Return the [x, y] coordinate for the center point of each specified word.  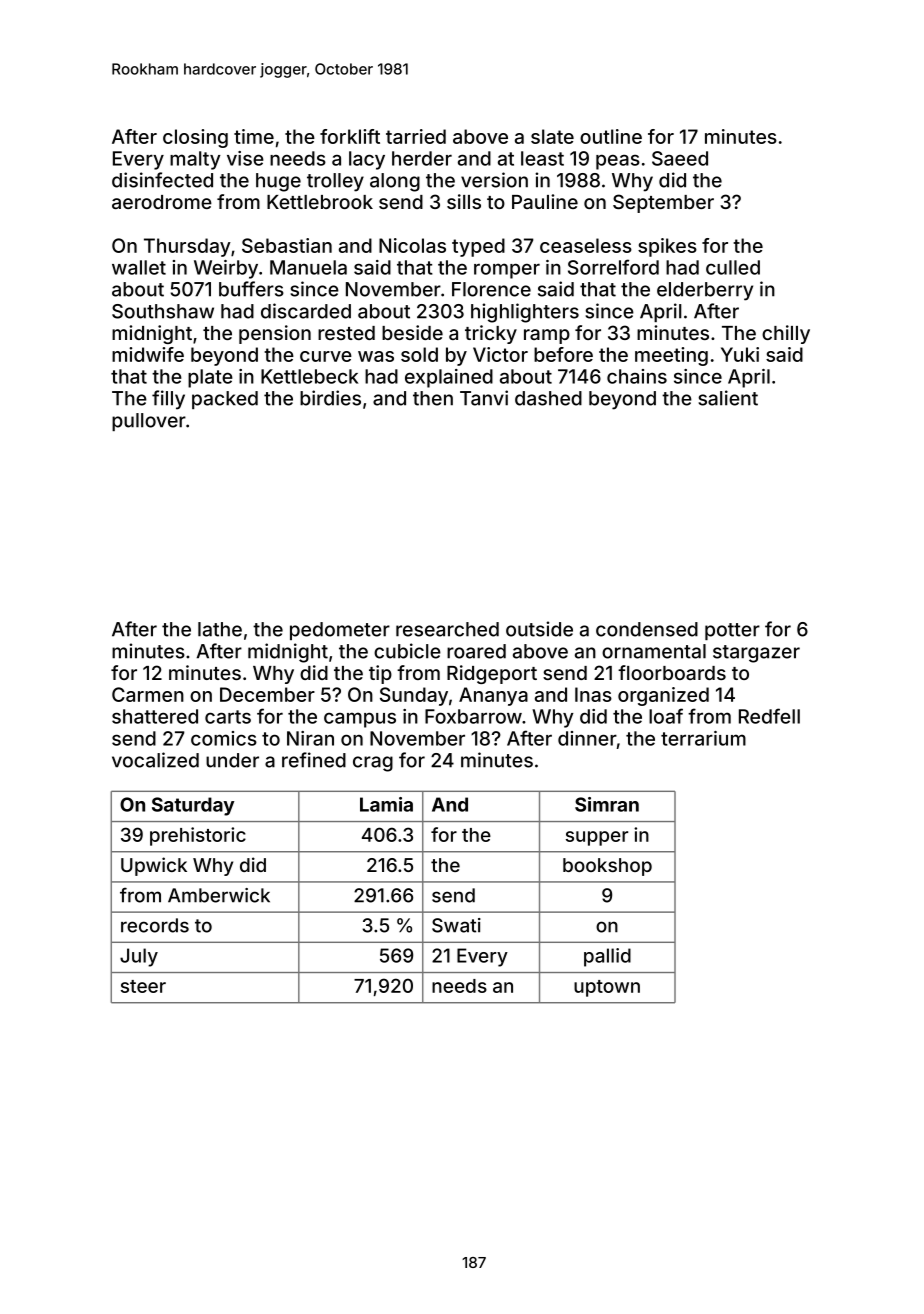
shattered [155, 716]
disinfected [162, 180]
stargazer [756, 654]
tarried [416, 136]
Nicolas [412, 245]
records [155, 925]
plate [210, 378]
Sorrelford [613, 267]
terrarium [703, 738]
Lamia [386, 804]
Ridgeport [492, 674]
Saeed [680, 158]
